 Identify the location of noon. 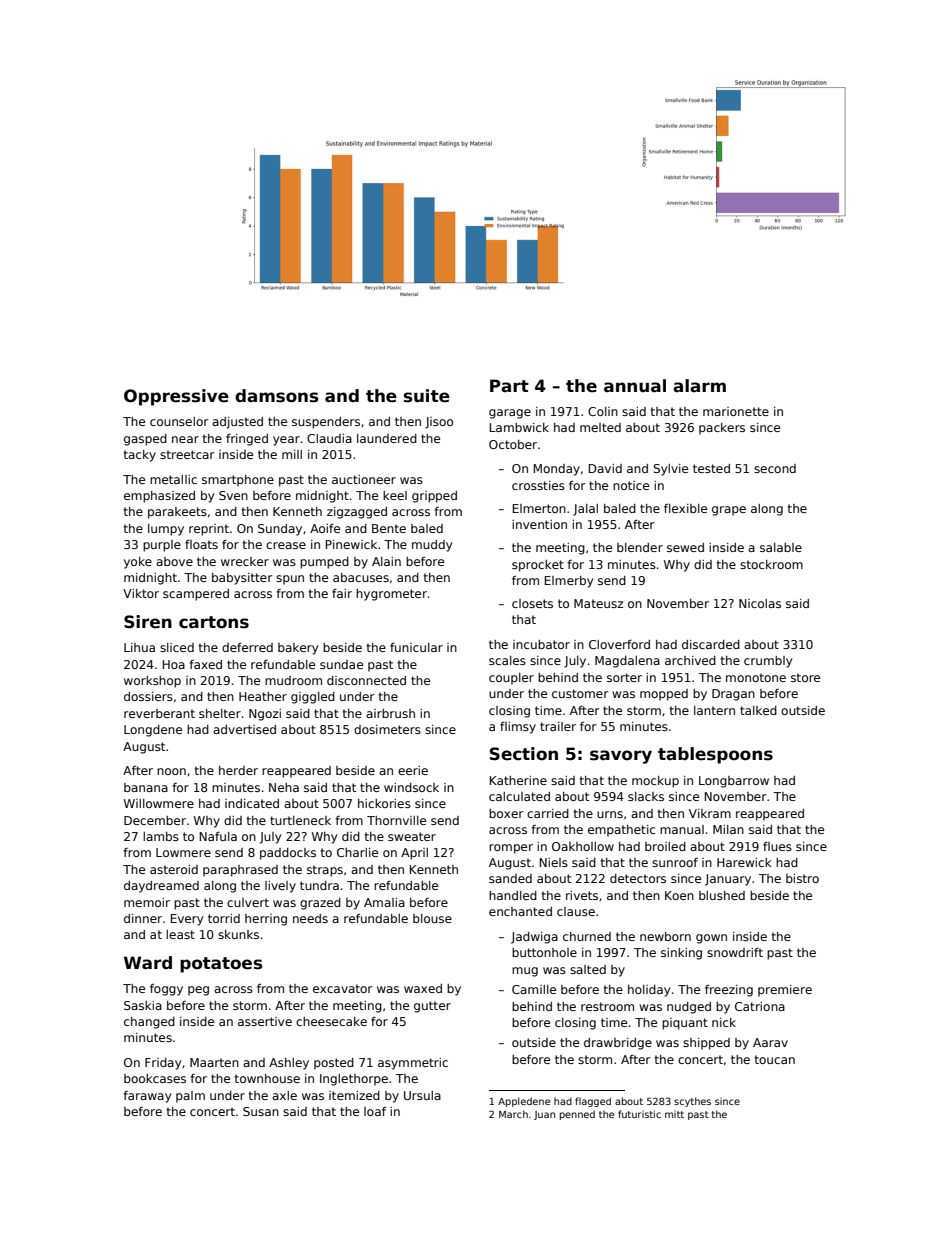
(171, 771).
